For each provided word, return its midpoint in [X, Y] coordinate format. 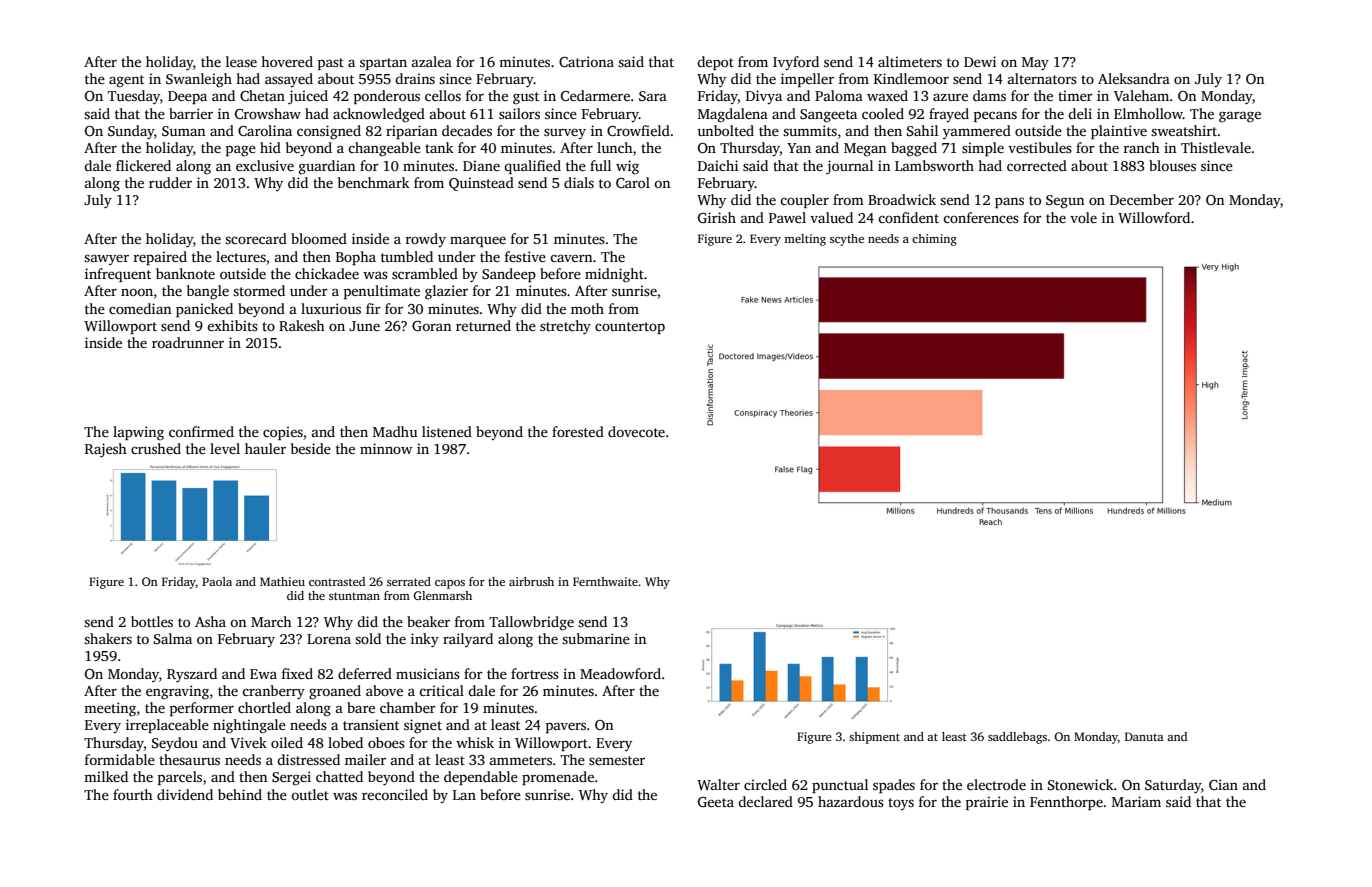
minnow [386, 448]
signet [423, 726]
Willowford [1154, 217]
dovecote [636, 431]
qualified [533, 167]
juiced [308, 97]
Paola [217, 581]
